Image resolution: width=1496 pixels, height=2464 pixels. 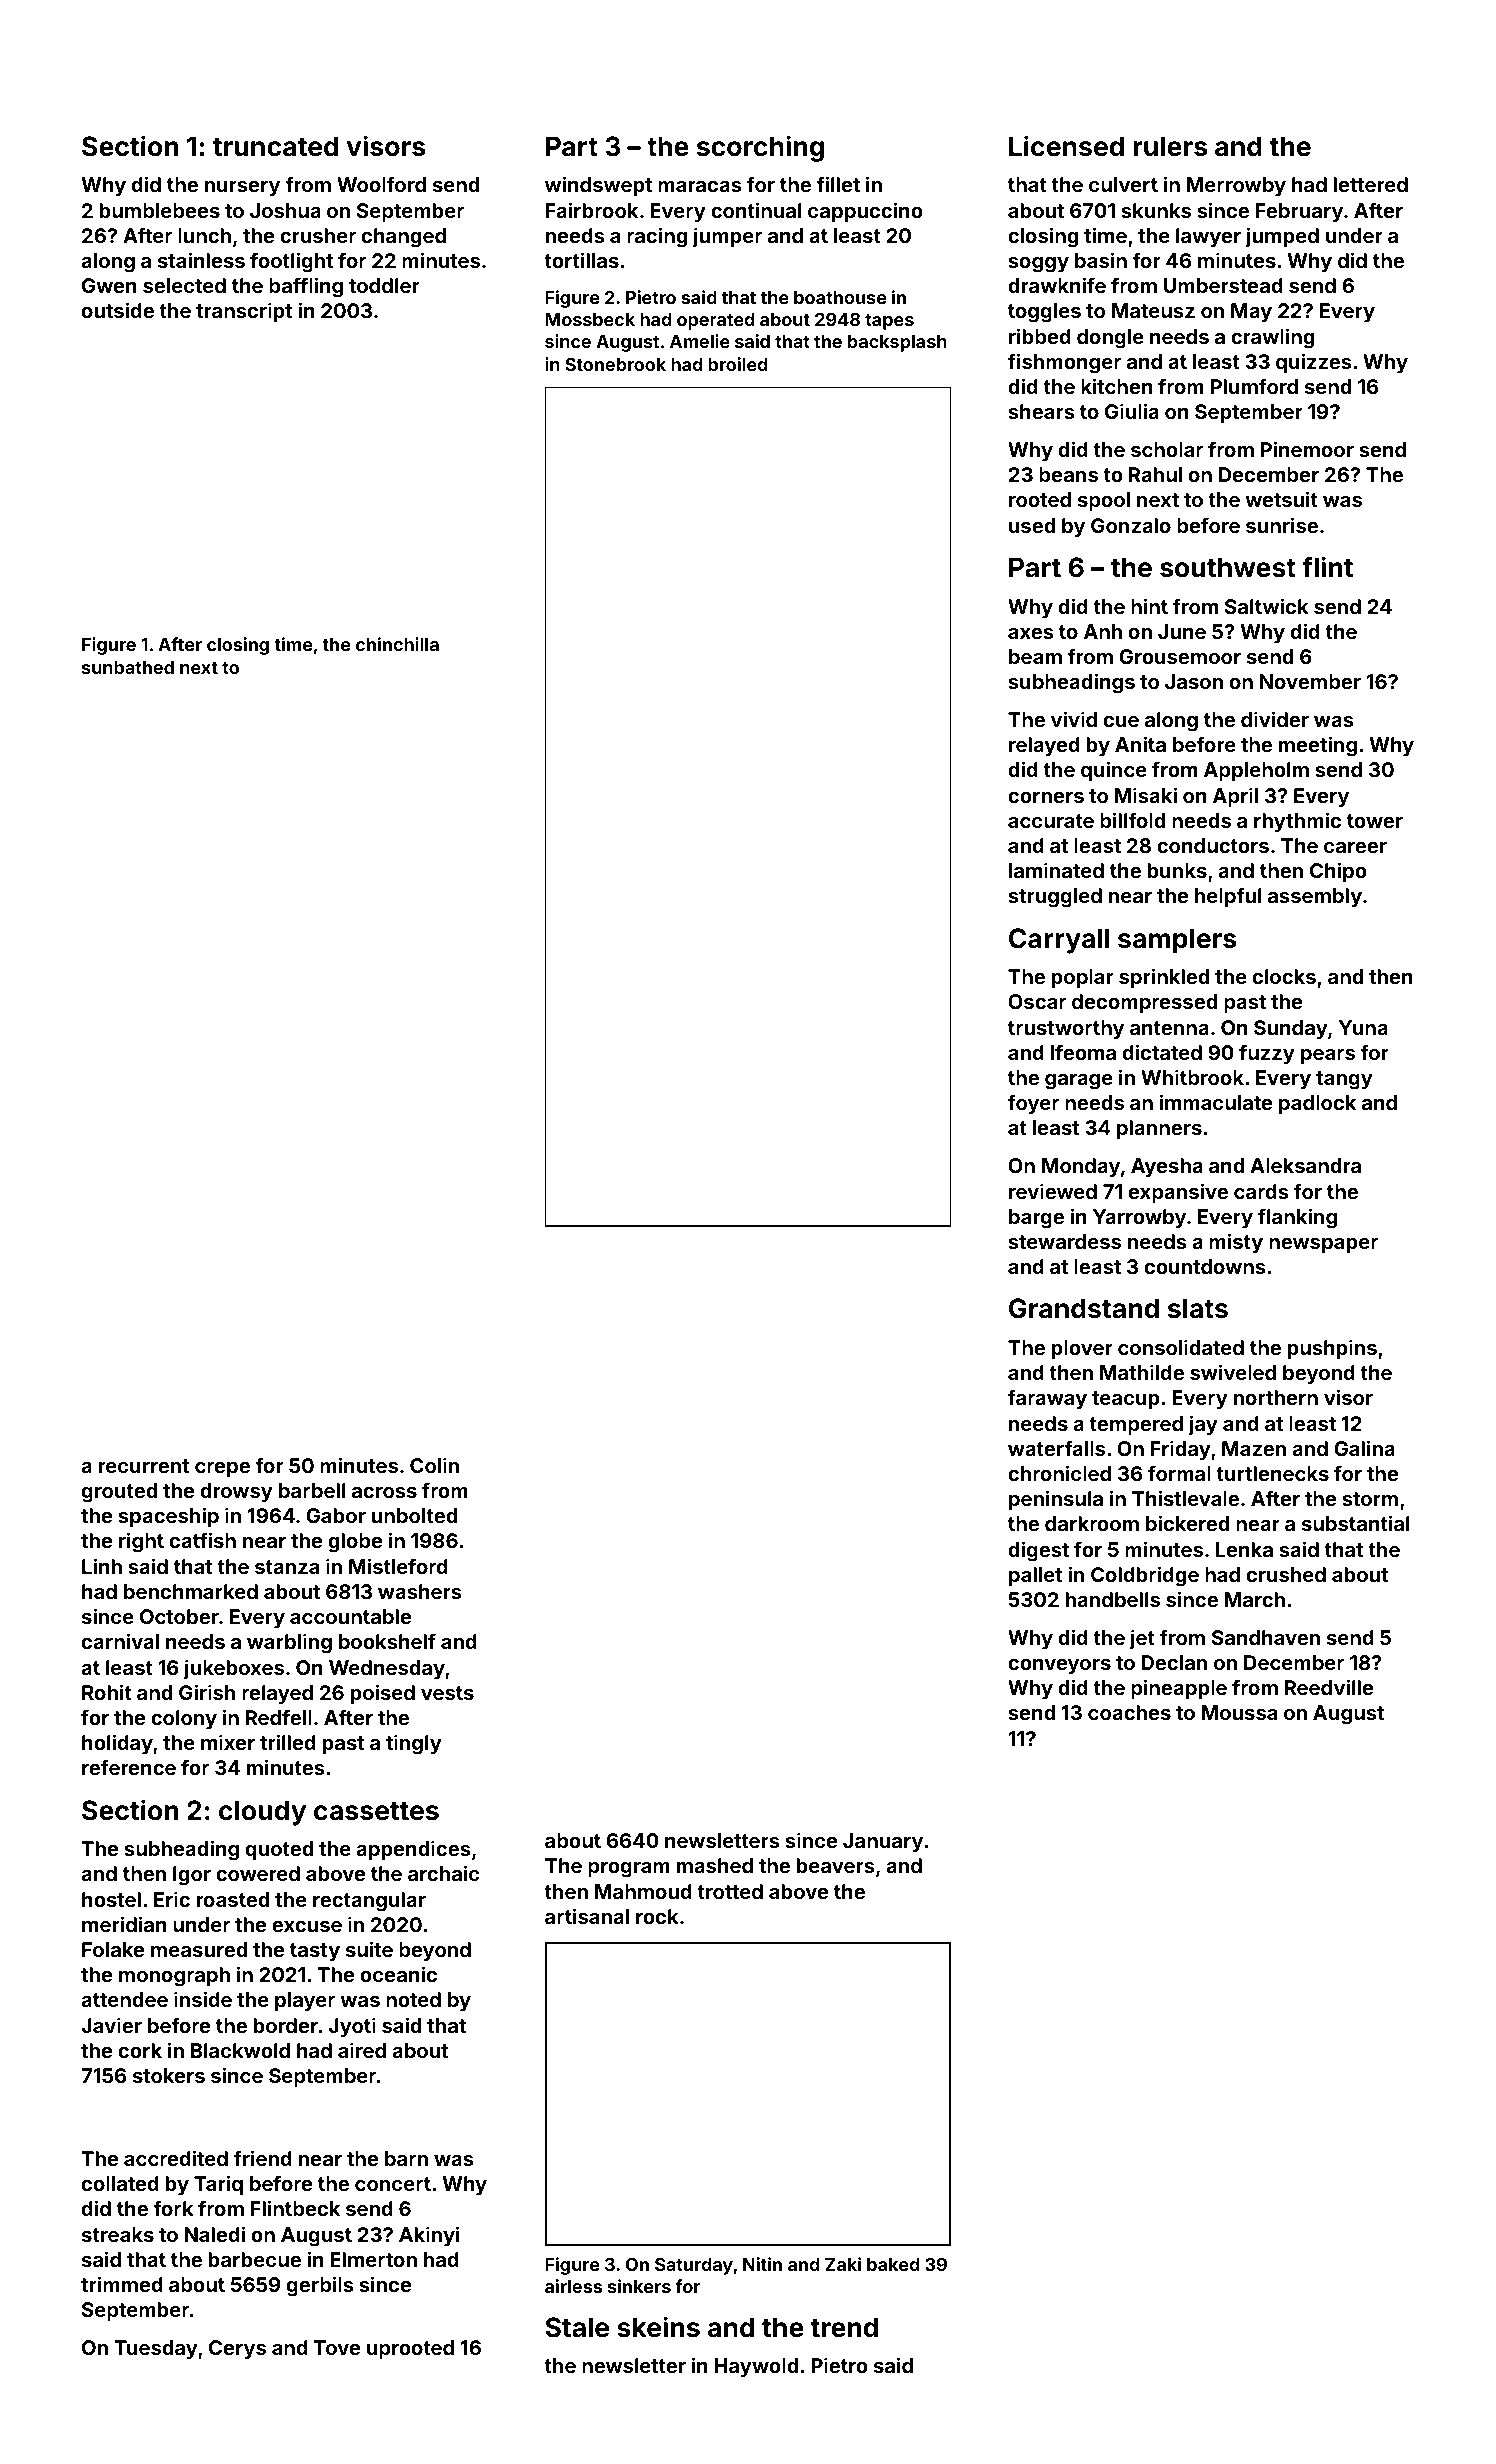 What do you see at coordinates (1329, 1687) in the screenshot?
I see `Reedville` at bounding box center [1329, 1687].
